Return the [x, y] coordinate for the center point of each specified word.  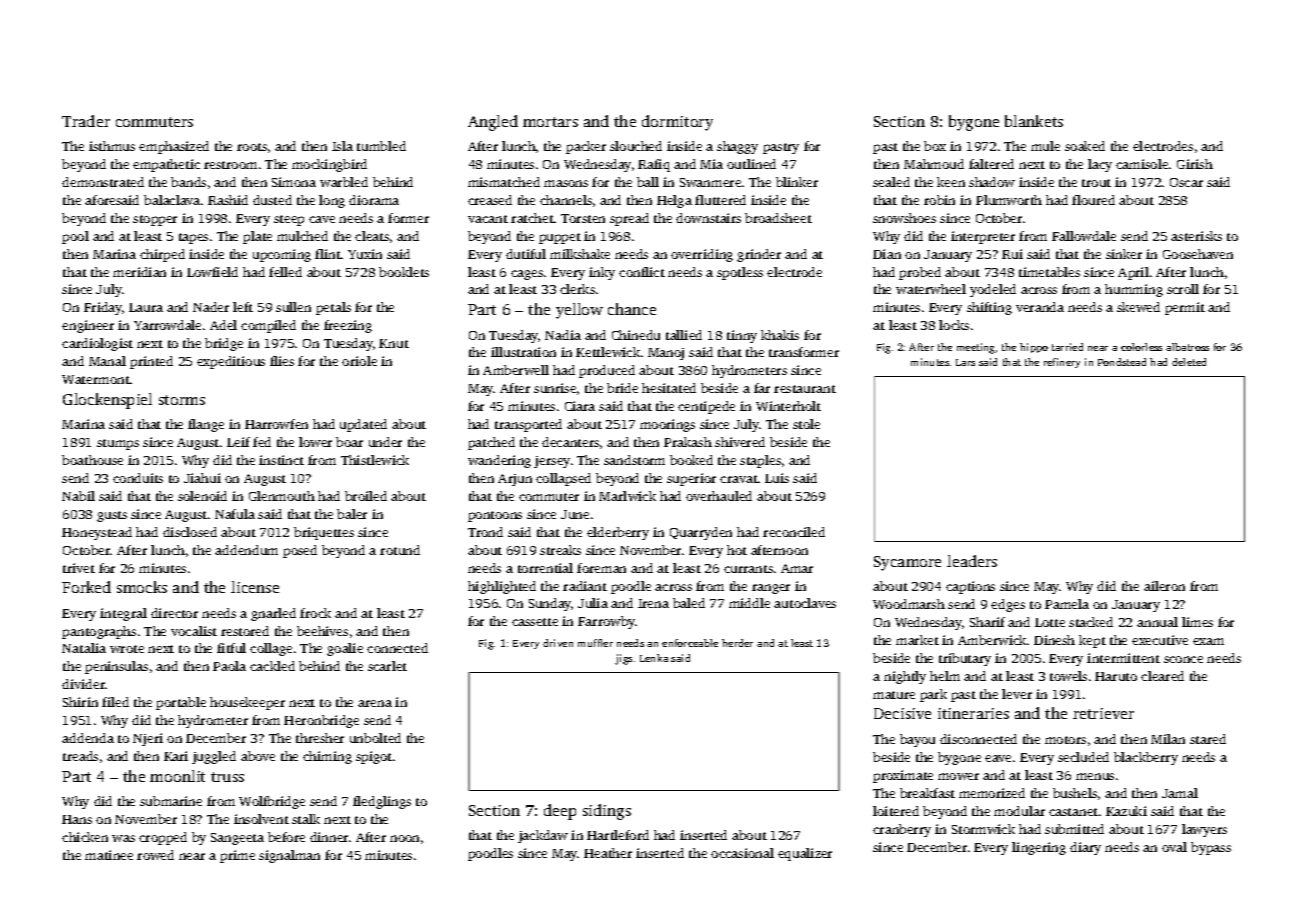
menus [1095, 776]
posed [300, 551]
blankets [1034, 121]
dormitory [677, 123]
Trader [86, 121]
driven [558, 643]
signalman [289, 856]
